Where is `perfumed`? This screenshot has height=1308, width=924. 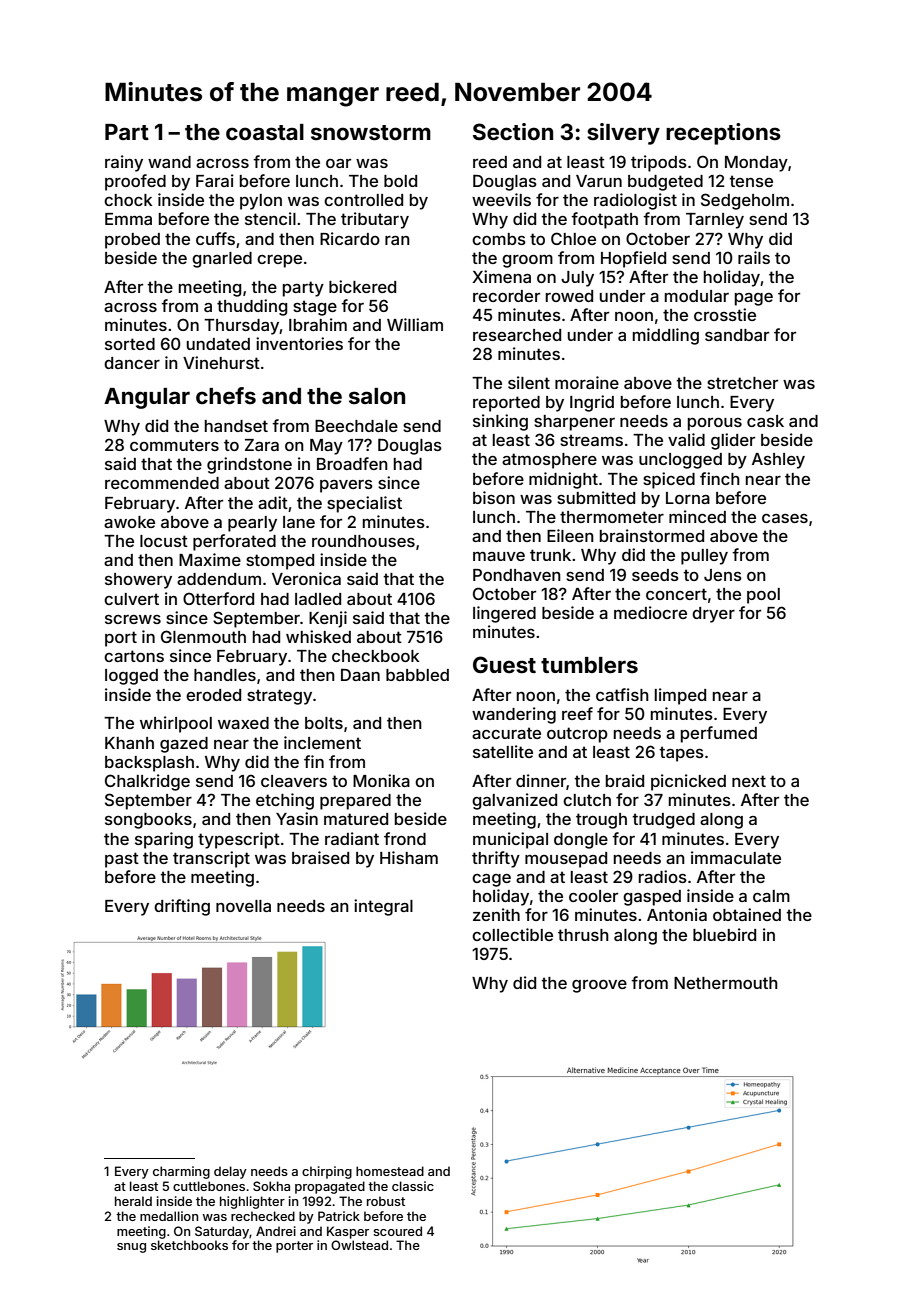 perfumed is located at coordinates (719, 734).
